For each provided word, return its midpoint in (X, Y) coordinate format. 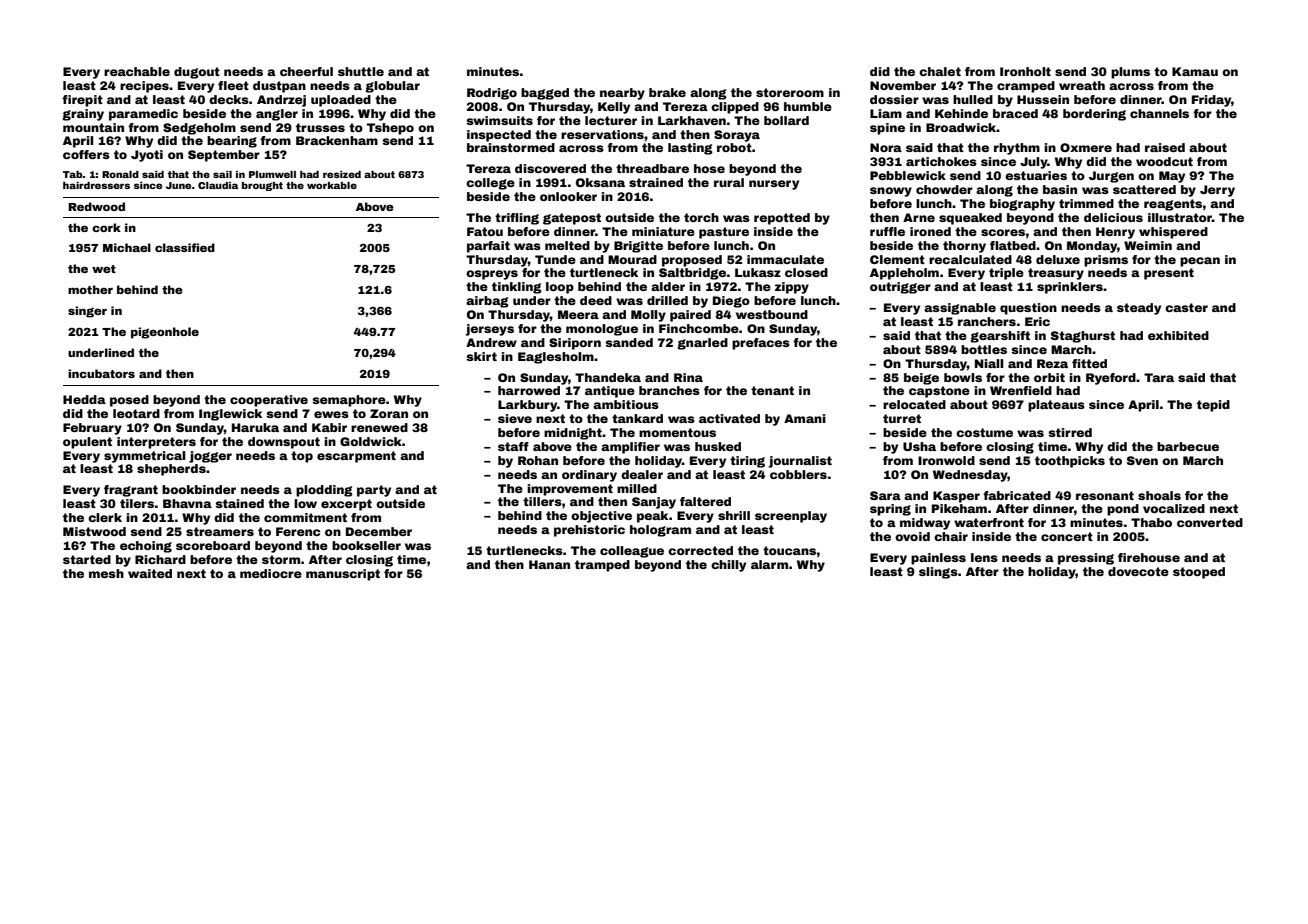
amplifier (630, 448)
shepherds (171, 470)
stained (239, 503)
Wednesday (970, 476)
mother (90, 289)
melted (567, 245)
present (1169, 274)
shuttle (361, 71)
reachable (137, 71)
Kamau (1195, 71)
